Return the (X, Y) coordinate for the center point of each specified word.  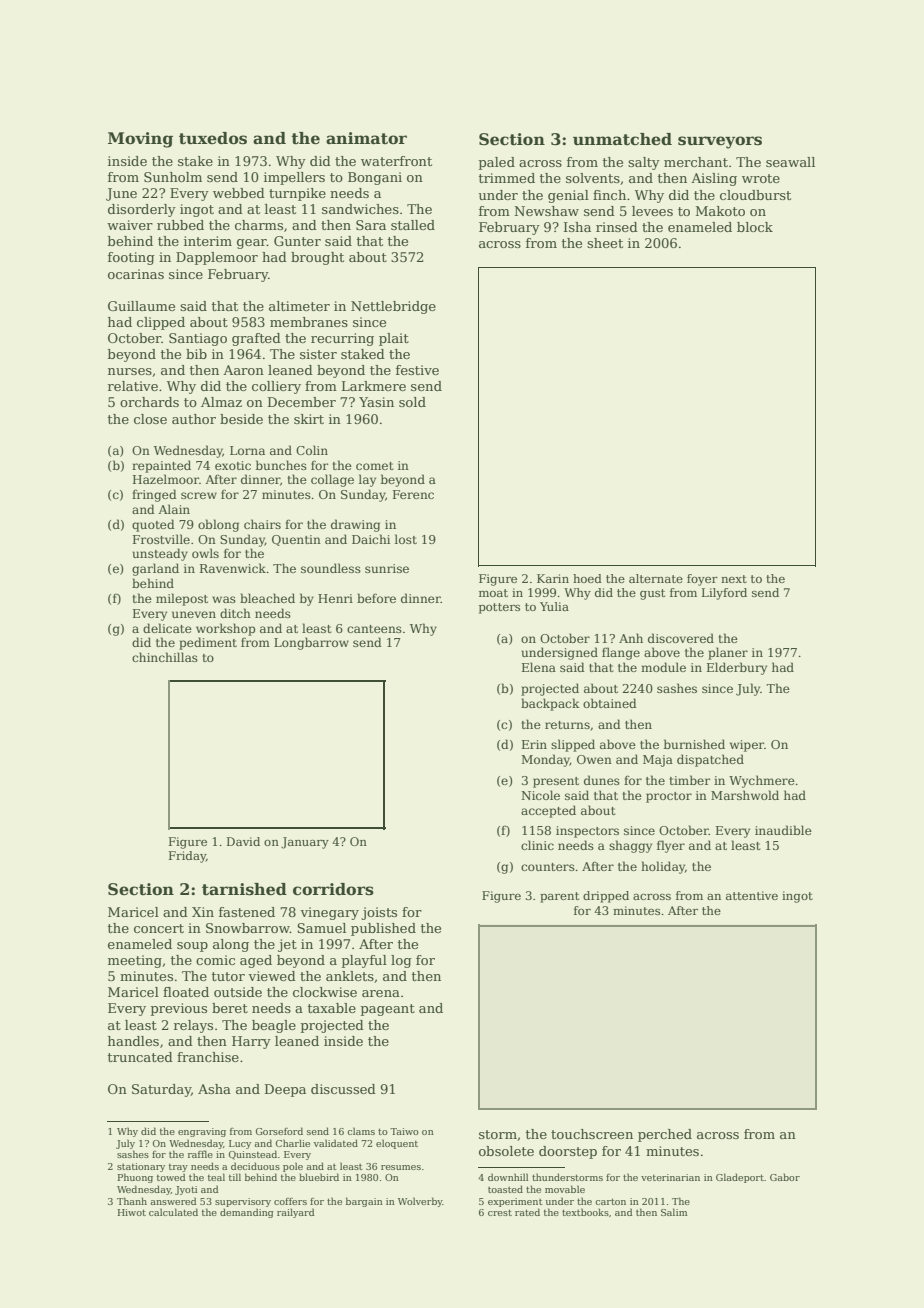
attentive (752, 895)
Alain (174, 509)
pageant (388, 1010)
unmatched (622, 139)
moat (493, 593)
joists (379, 913)
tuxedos (213, 138)
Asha (214, 1089)
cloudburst (755, 195)
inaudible (783, 830)
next (734, 579)
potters (499, 608)
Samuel (321, 928)
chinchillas (165, 657)
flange (621, 653)
